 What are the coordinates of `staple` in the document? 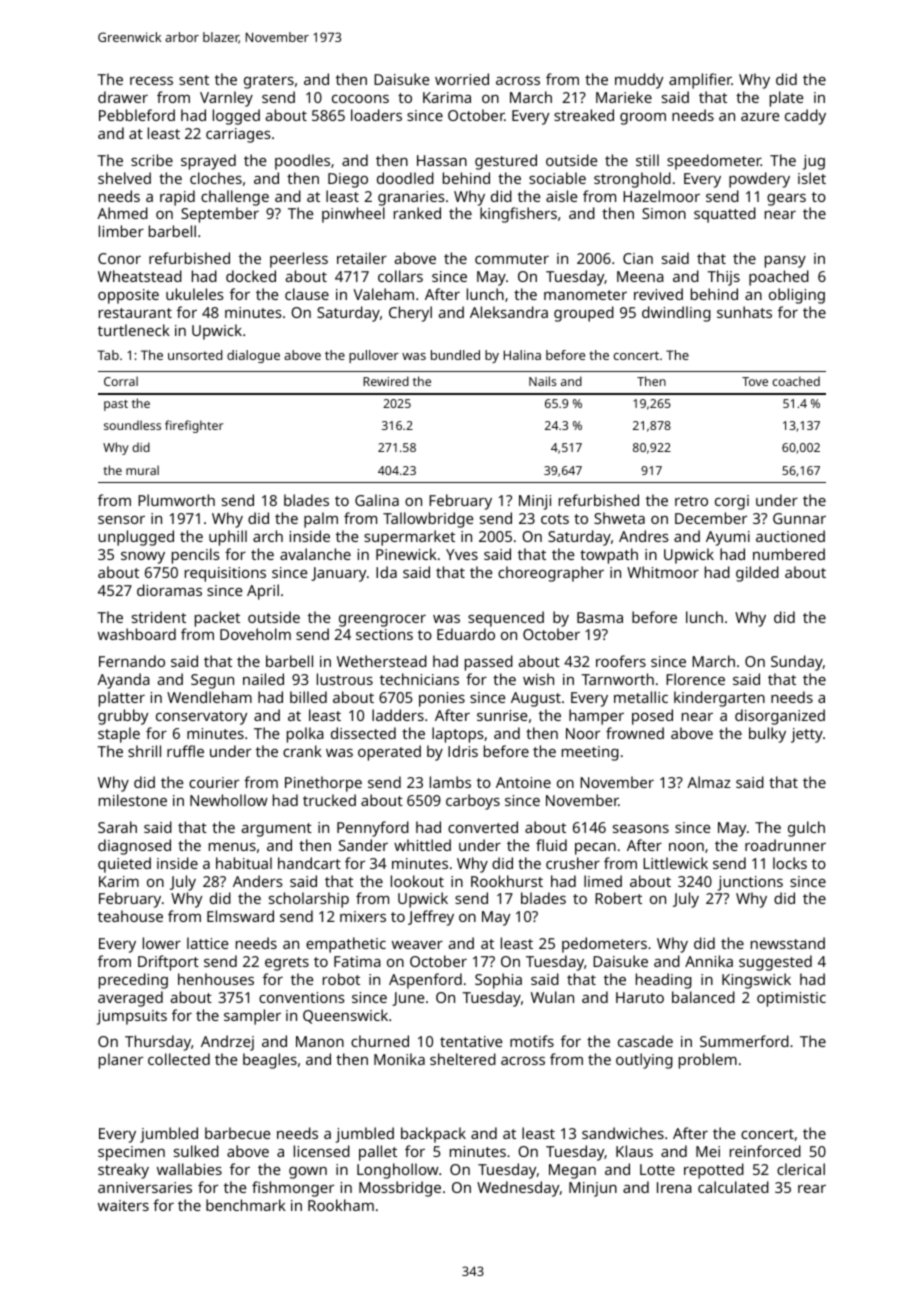 It's located at (119, 735).
